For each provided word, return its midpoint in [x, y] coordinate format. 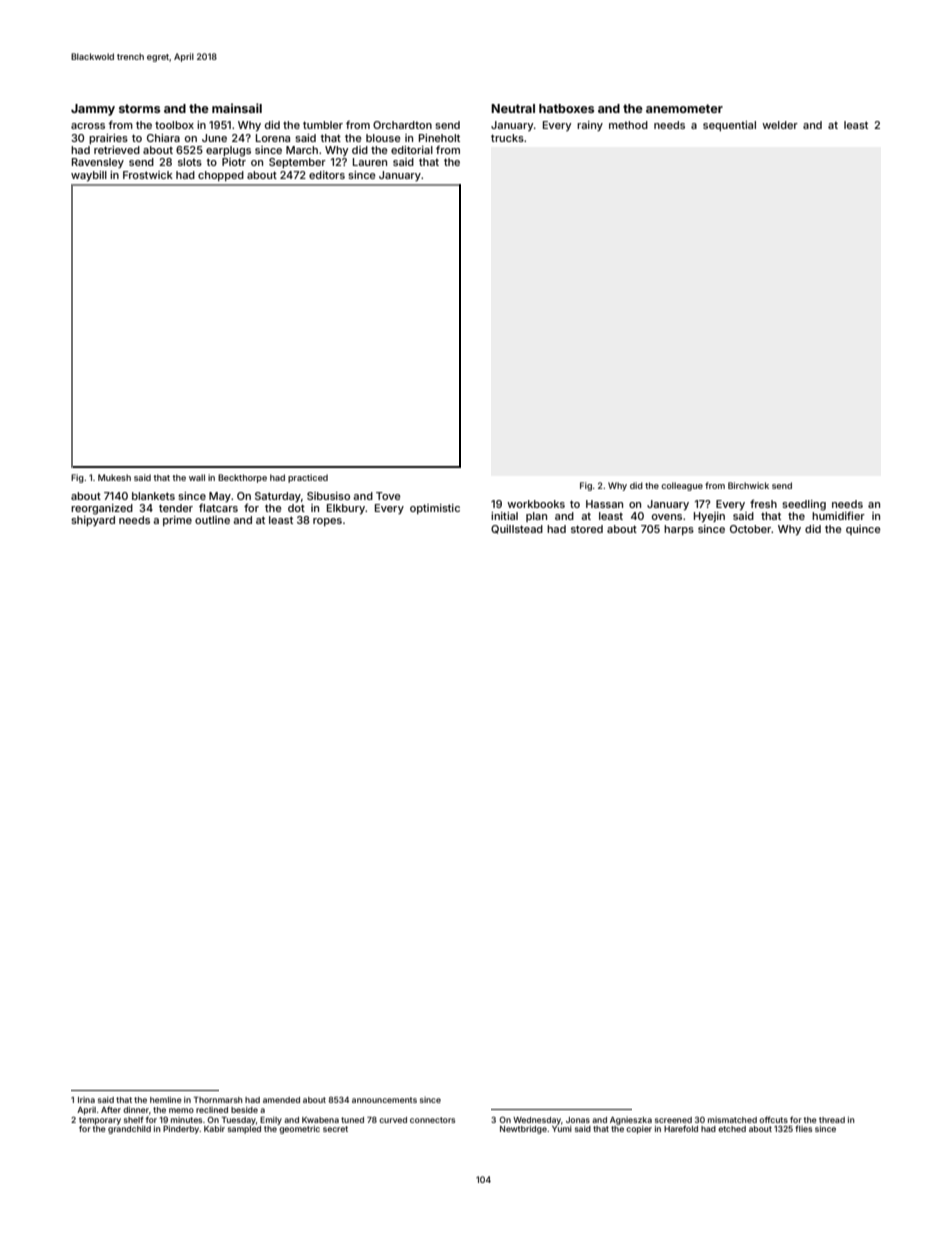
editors [327, 175]
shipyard [93, 521]
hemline [166, 1099]
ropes [327, 522]
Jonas [578, 1120]
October [750, 529]
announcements [384, 1100]
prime [177, 521]
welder [780, 125]
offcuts [773, 1119]
